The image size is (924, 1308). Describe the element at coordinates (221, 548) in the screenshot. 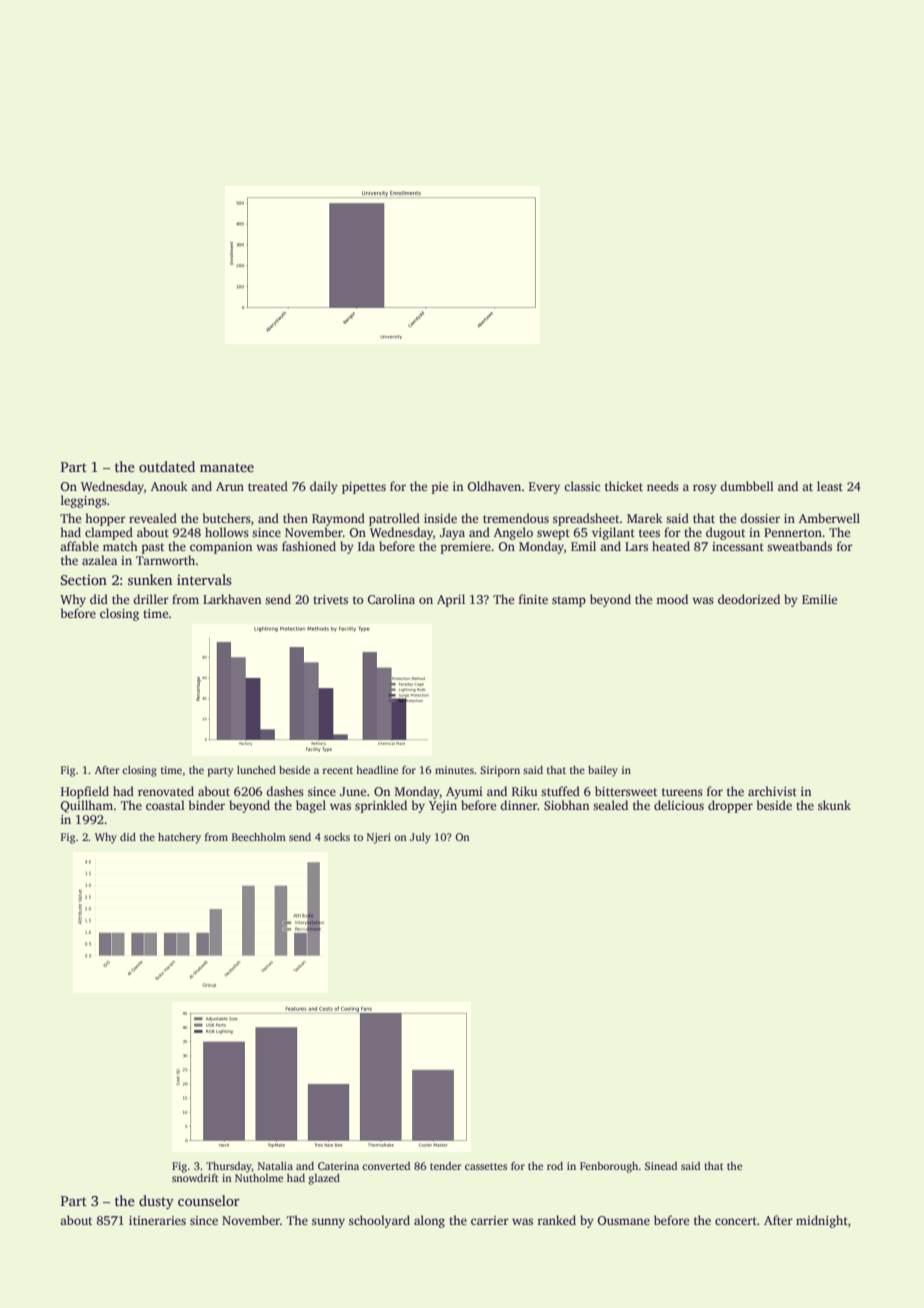

I see `companion` at that location.
